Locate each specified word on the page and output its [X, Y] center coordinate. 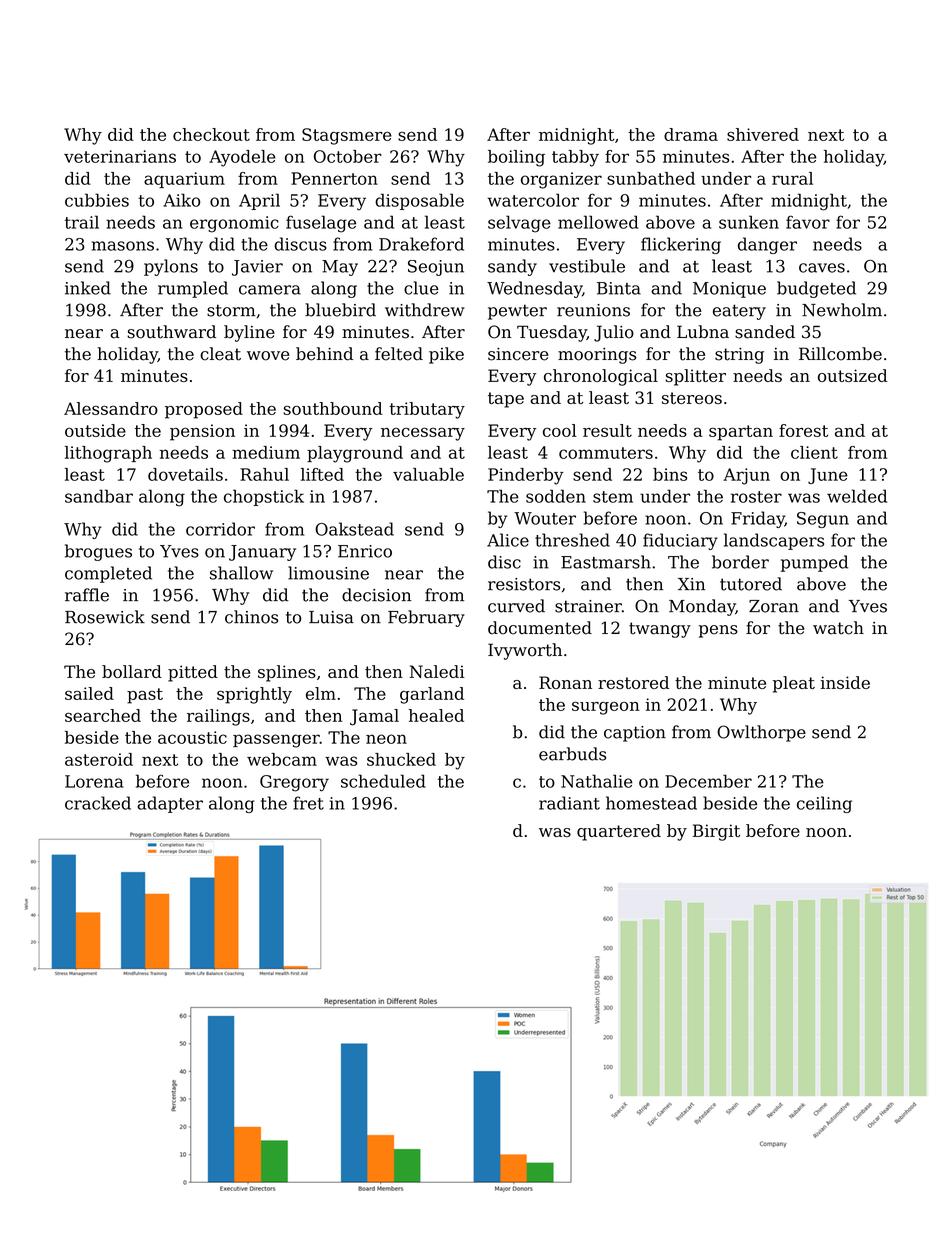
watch [838, 628]
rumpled [193, 289]
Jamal [374, 717]
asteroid [99, 759]
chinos [251, 617]
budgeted [816, 289]
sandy [512, 267]
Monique [729, 290]
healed [436, 715]
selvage [519, 224]
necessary [423, 434]
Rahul [264, 474]
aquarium [184, 180]
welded [857, 496]
